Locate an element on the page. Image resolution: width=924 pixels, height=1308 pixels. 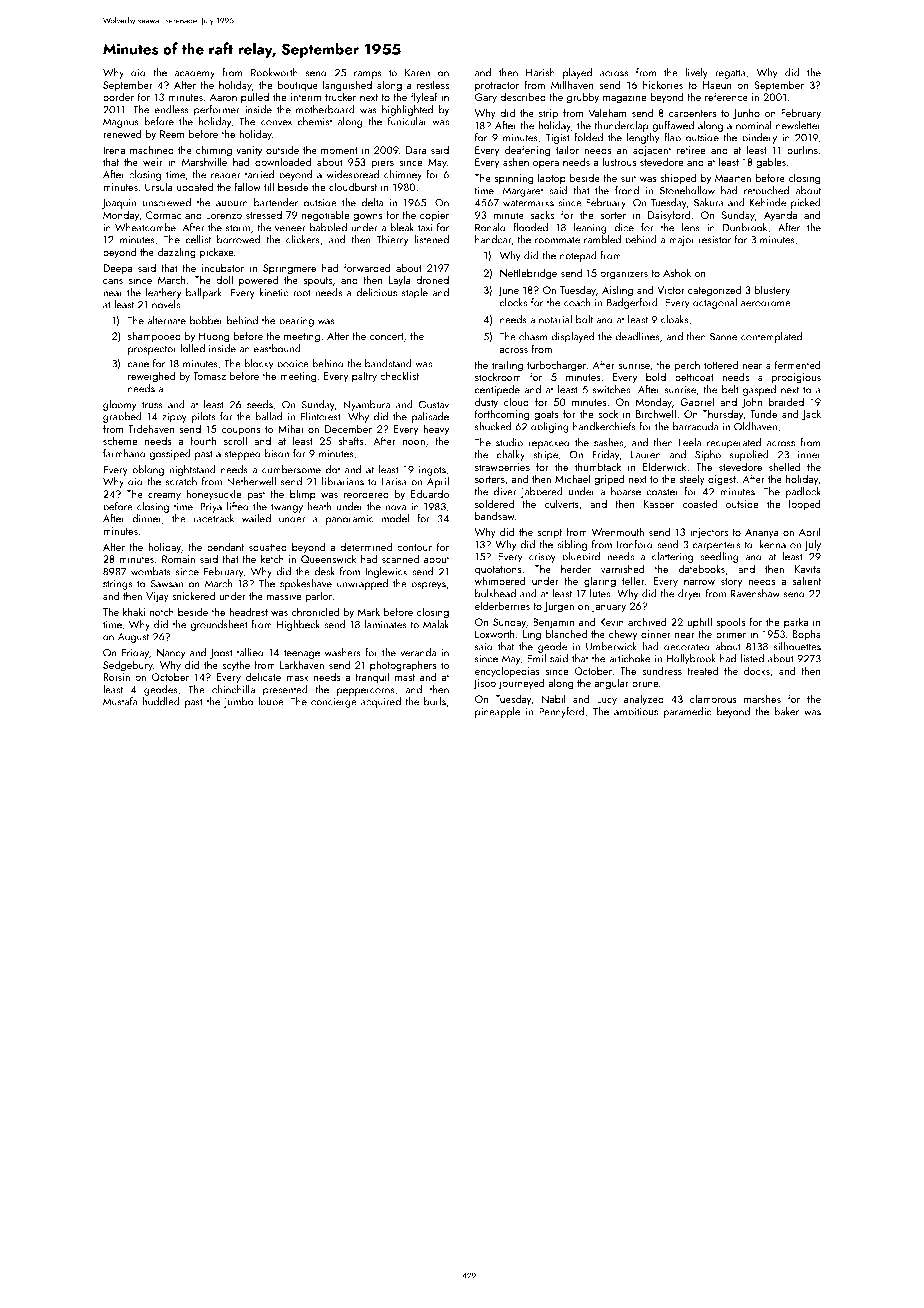
root is located at coordinates (302, 293).
